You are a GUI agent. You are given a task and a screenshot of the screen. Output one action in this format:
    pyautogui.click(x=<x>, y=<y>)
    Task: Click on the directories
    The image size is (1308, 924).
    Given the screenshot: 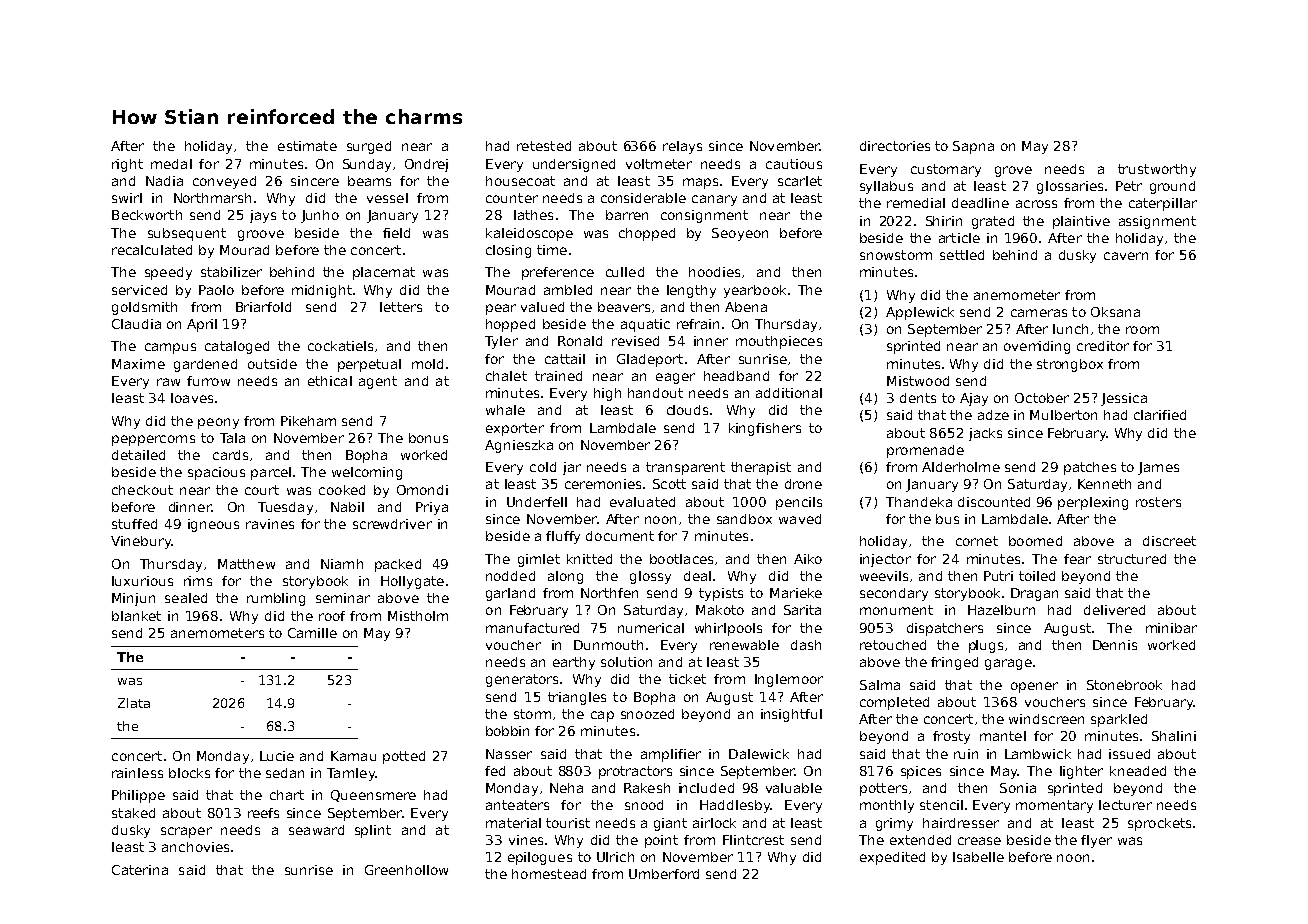 What is the action you would take?
    pyautogui.click(x=895, y=146)
